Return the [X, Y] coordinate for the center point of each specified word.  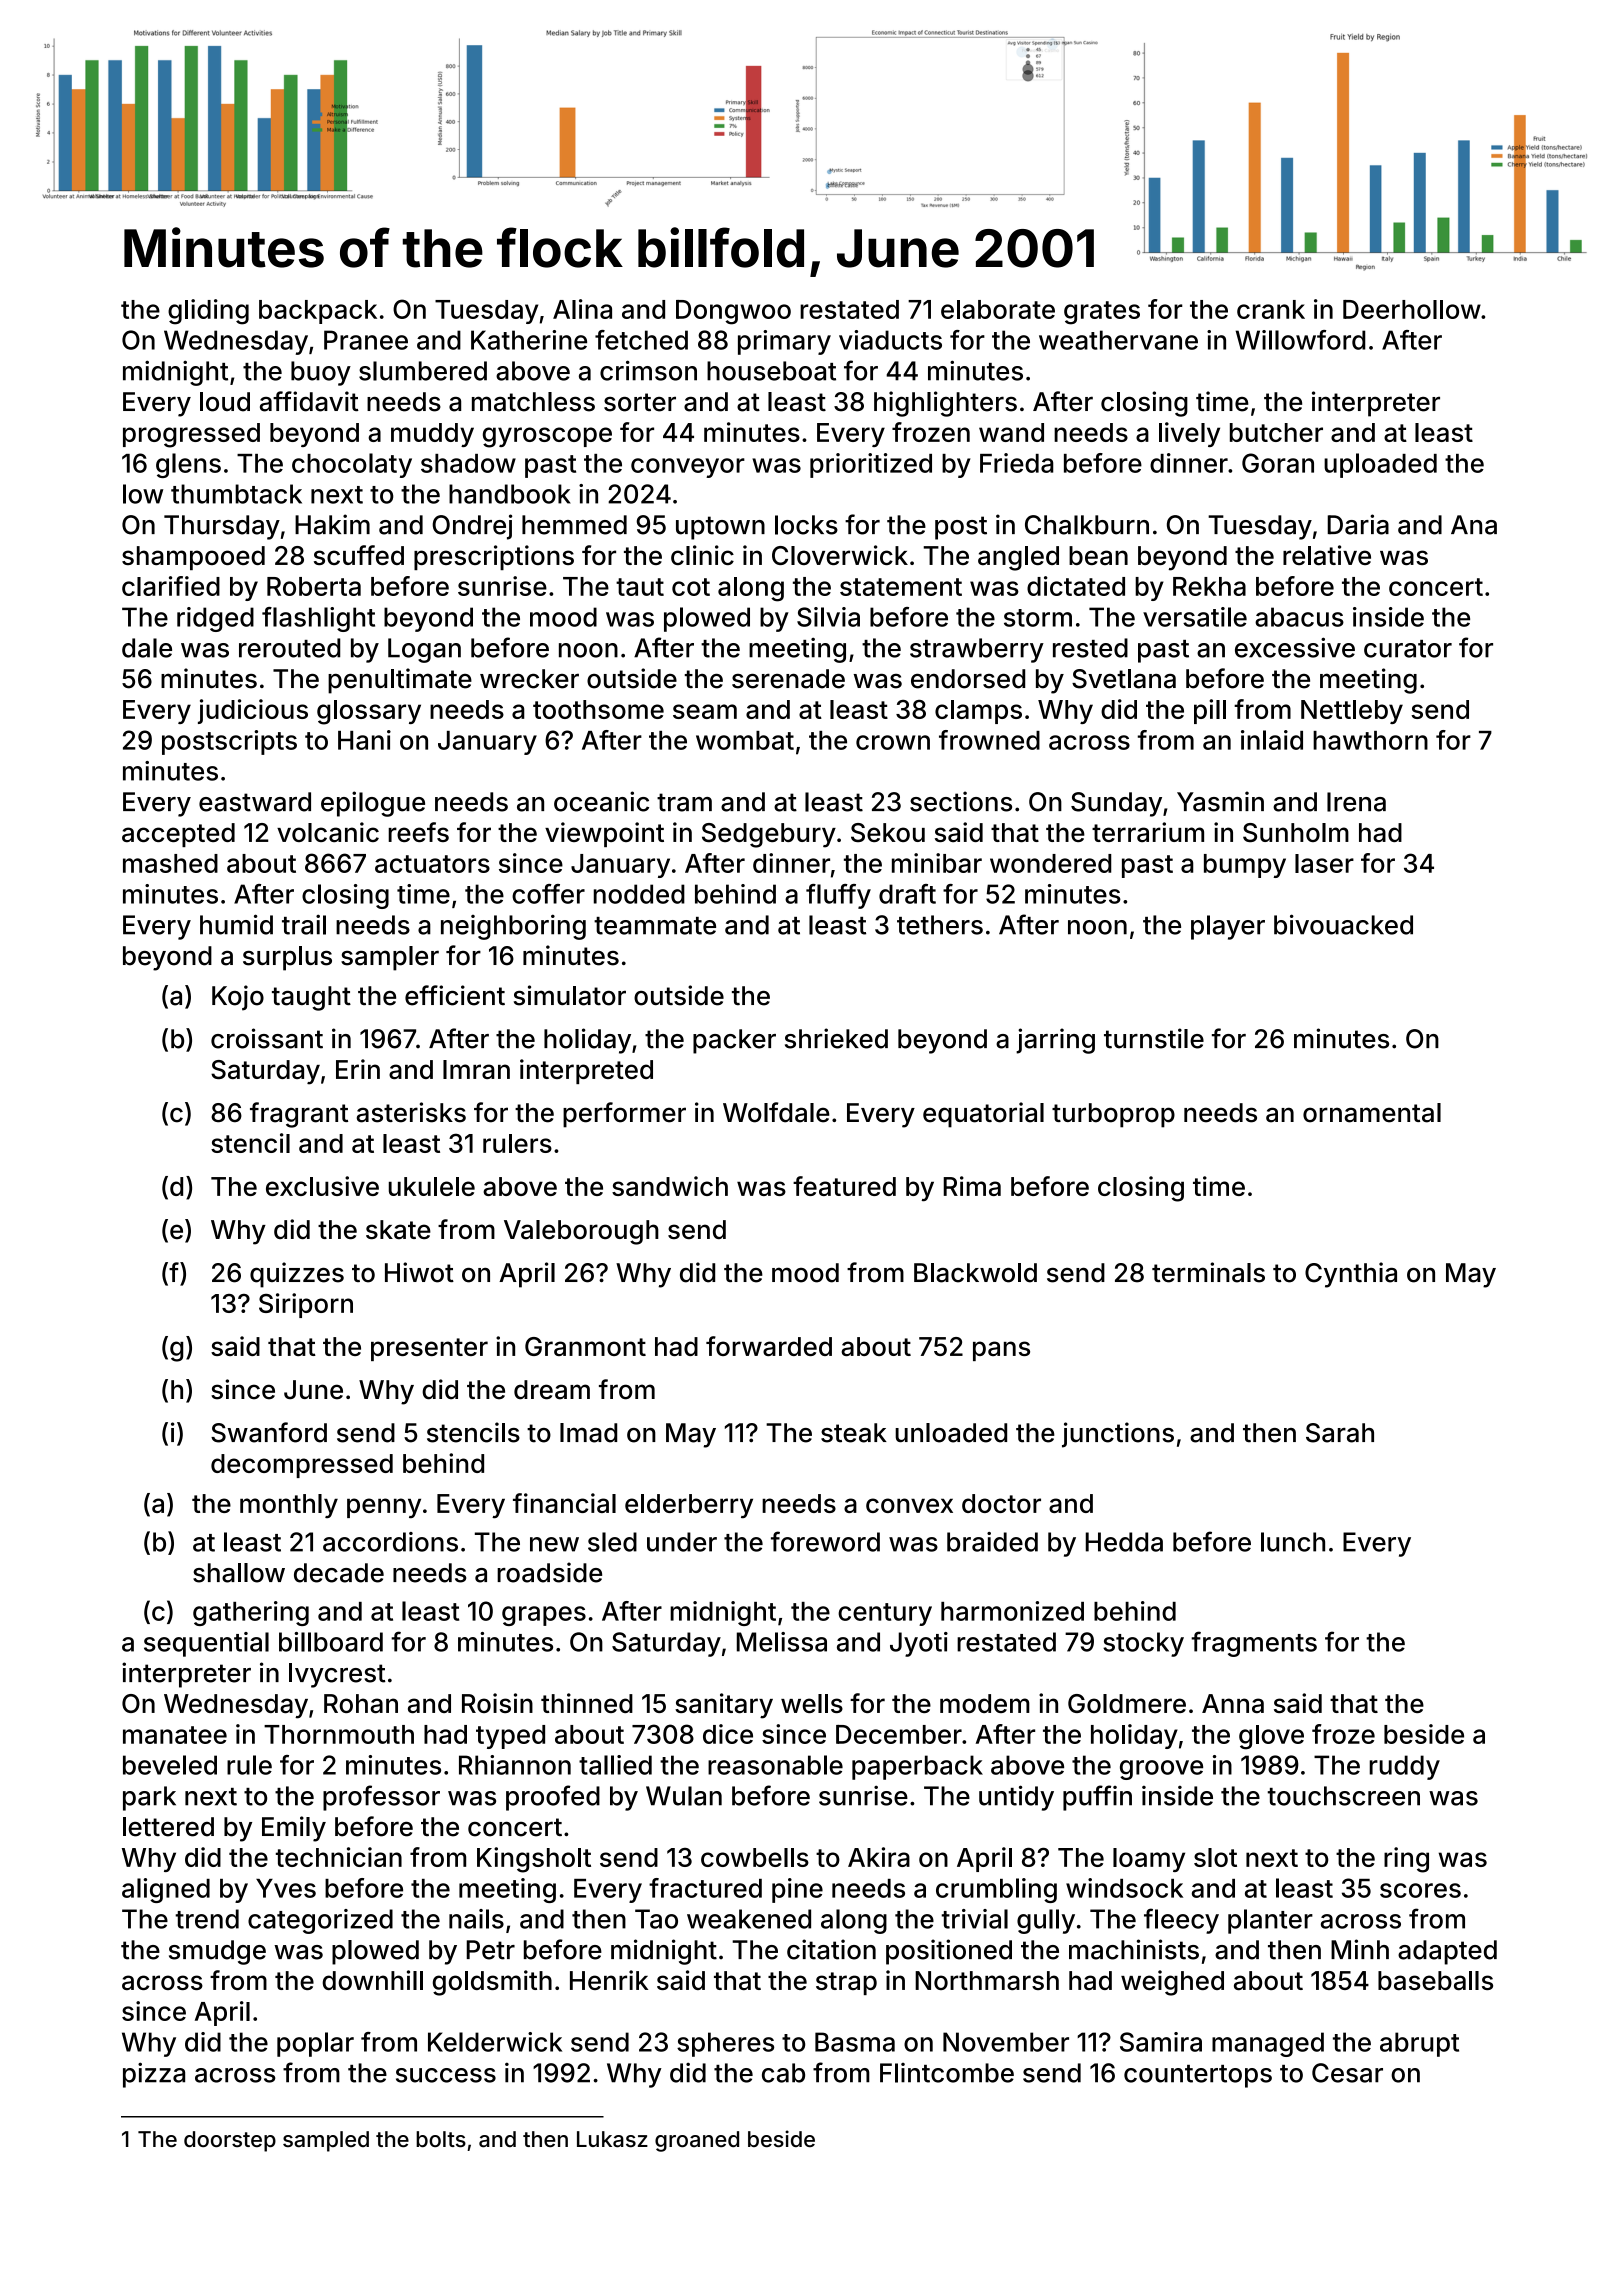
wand [1011, 432]
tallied [615, 1765]
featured [844, 1186]
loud [225, 402]
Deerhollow [1412, 309]
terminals [1208, 1272]
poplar [315, 2044]
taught [311, 998]
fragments [1254, 1644]
